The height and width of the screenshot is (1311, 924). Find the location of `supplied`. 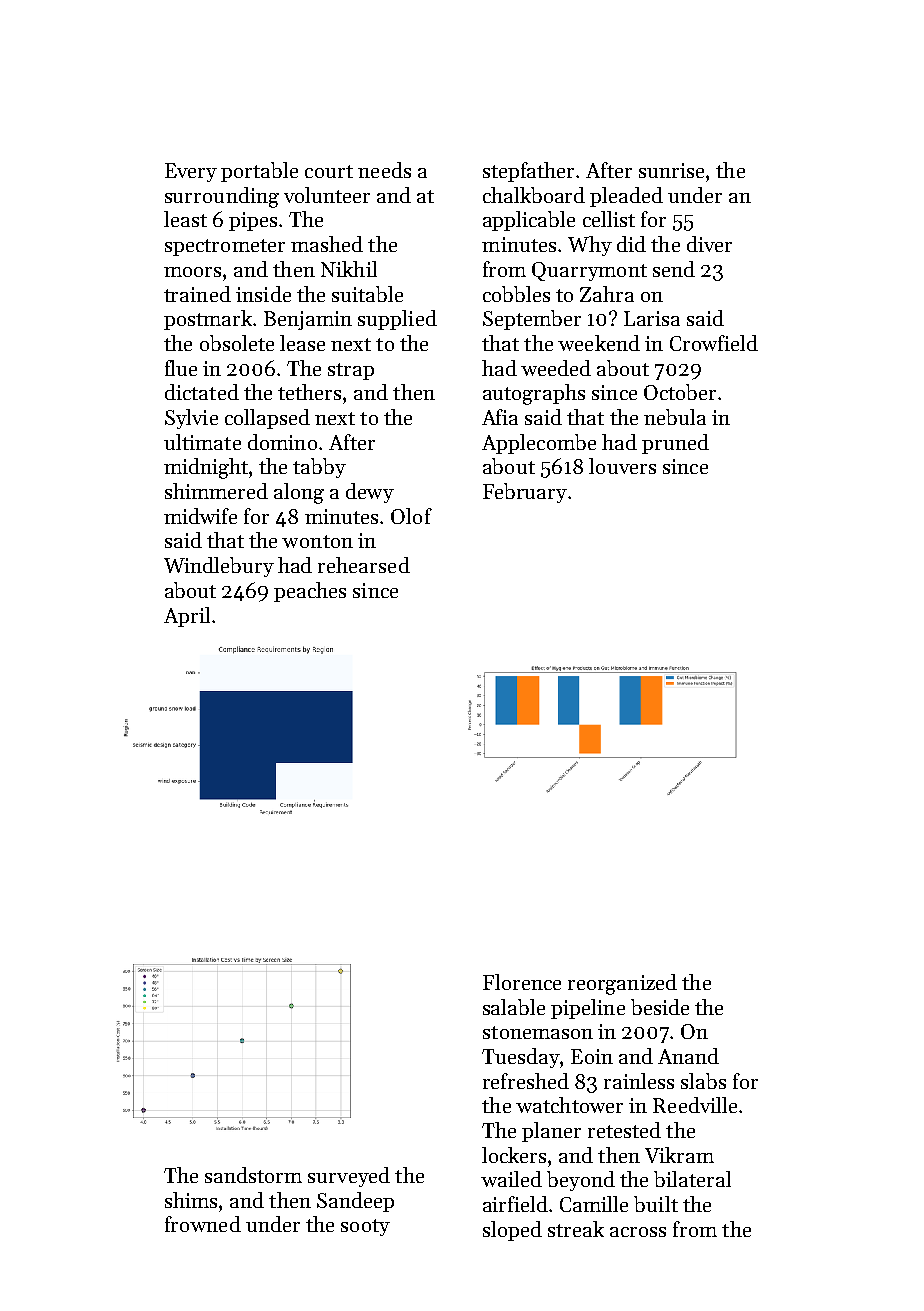

supplied is located at coordinates (397, 320).
